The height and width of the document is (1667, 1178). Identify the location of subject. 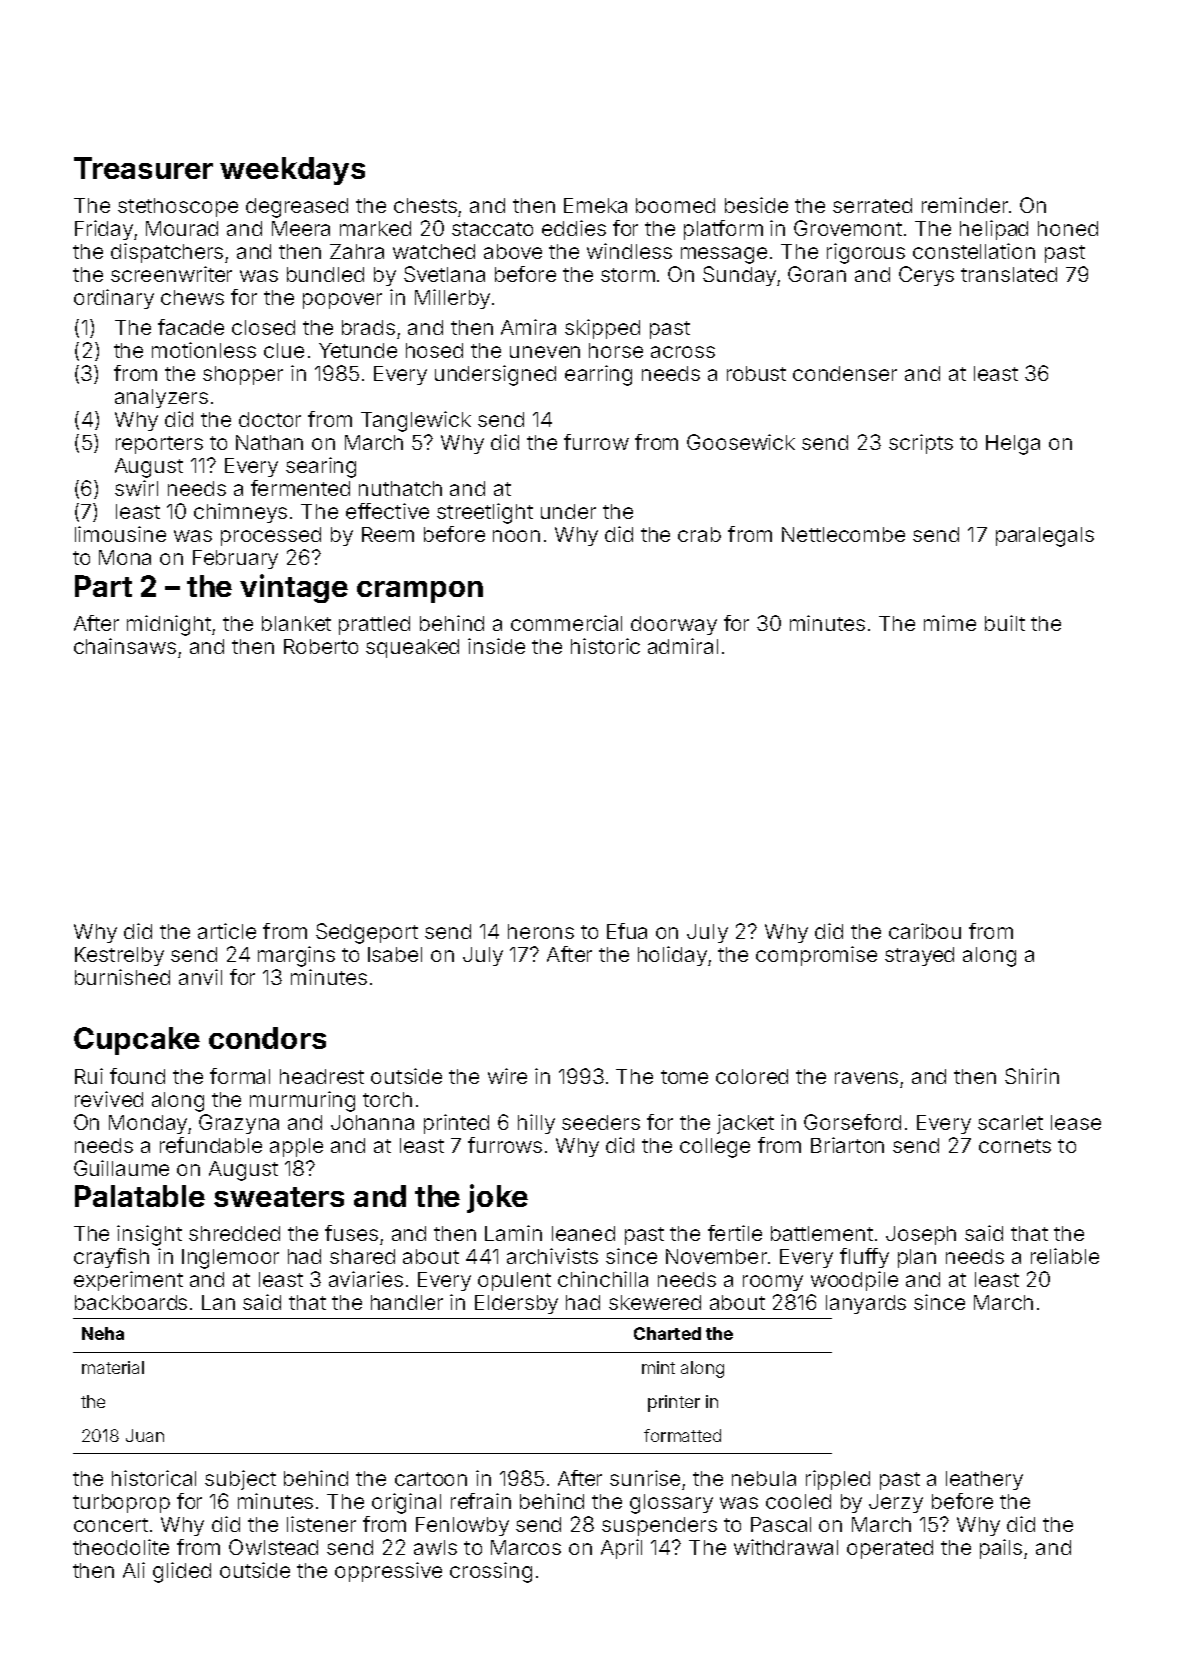
(240, 1480).
